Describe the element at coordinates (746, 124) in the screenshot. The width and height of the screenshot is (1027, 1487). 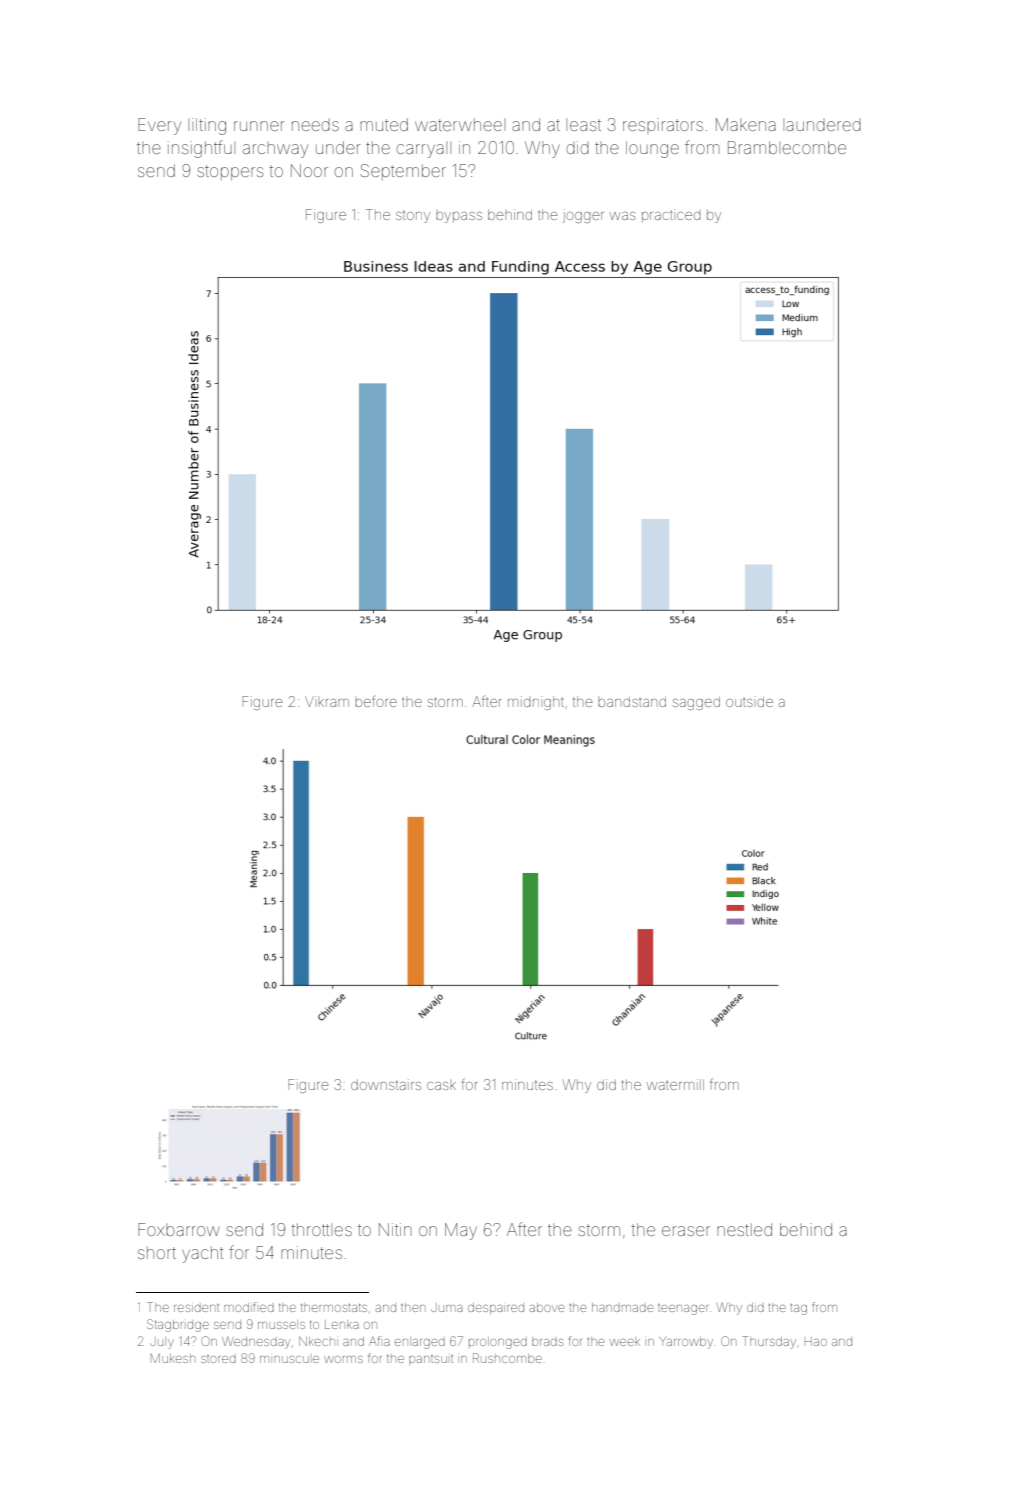
I see `Makena` at that location.
